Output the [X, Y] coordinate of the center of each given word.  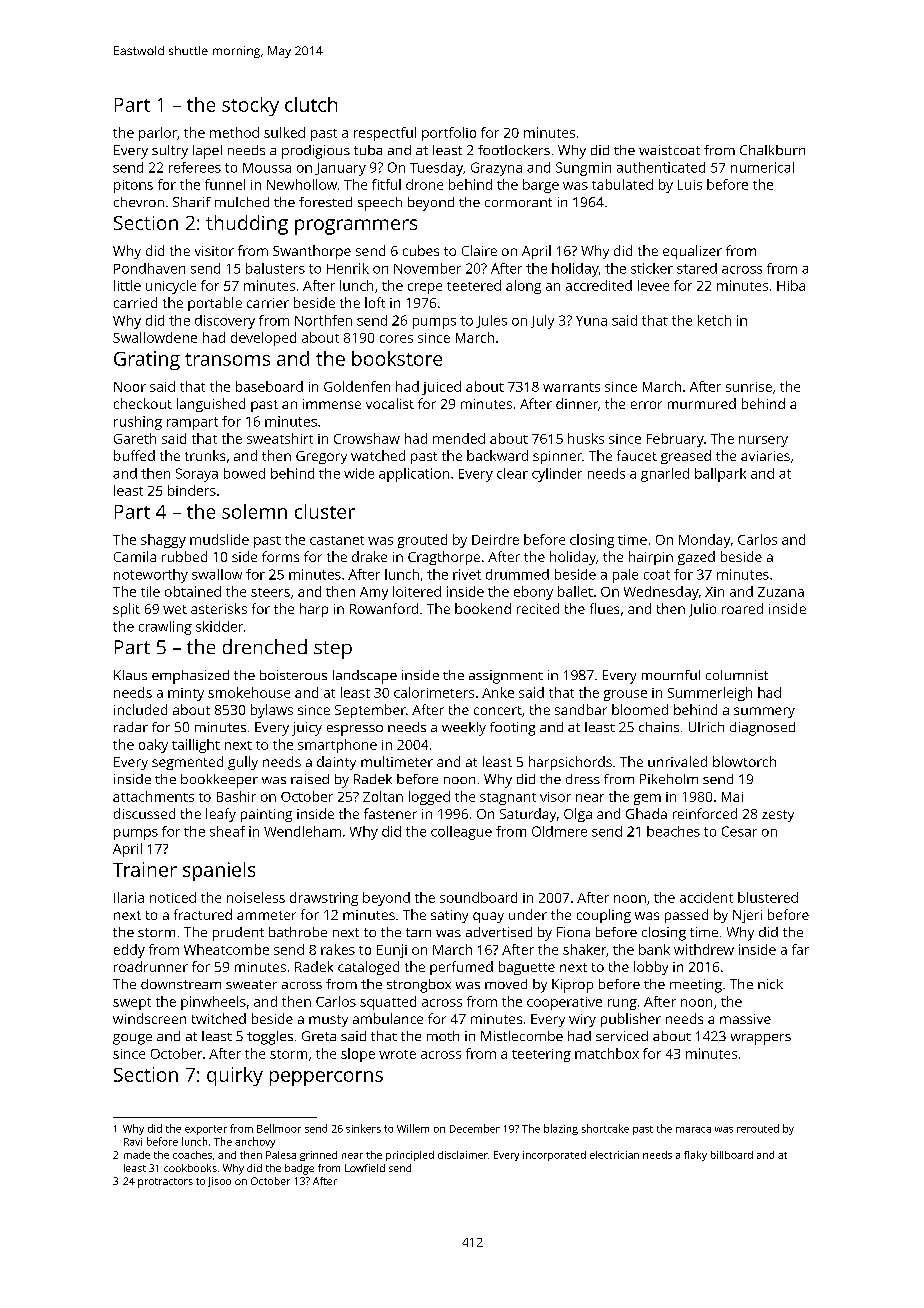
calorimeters [434, 692]
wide [359, 473]
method [234, 132]
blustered [768, 897]
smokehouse [249, 692]
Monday [704, 541]
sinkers [363, 1128]
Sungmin [583, 169]
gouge [132, 1039]
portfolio [449, 134]
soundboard [478, 897]
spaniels [219, 871]
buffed [134, 455]
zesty [778, 816]
